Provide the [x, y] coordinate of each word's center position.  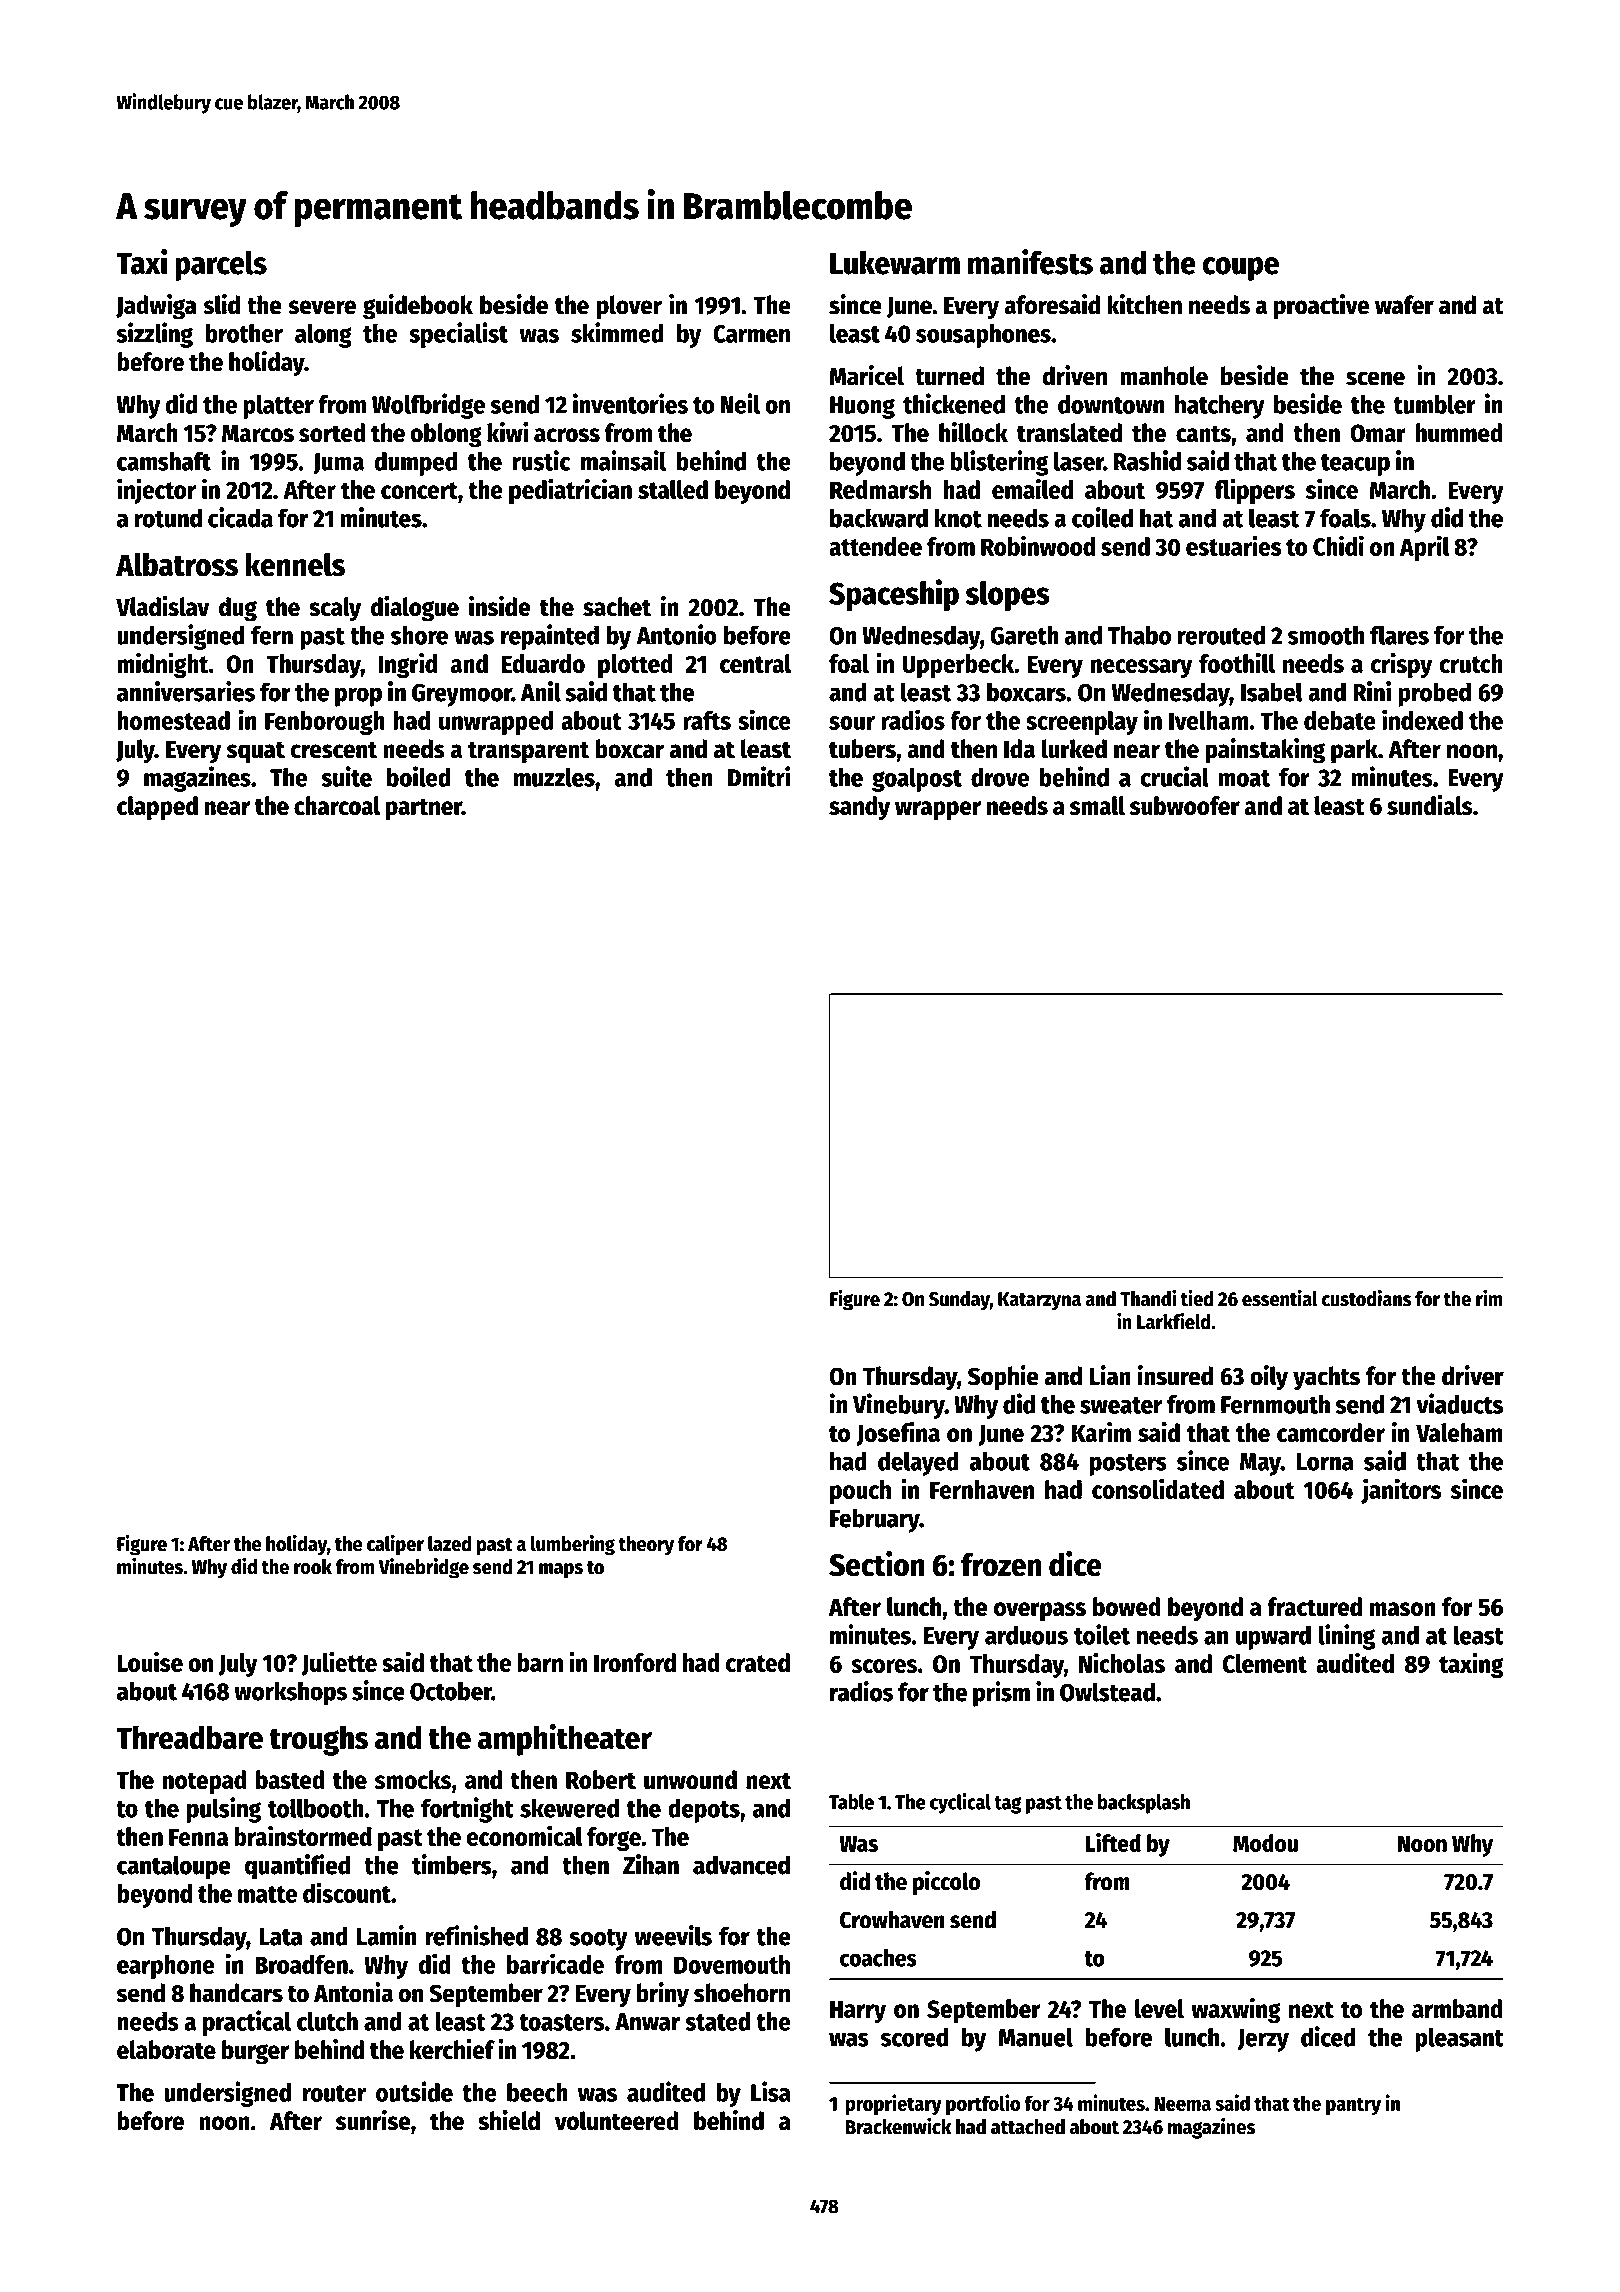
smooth [1326, 635]
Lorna [1325, 1462]
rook [313, 1567]
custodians [1366, 1298]
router [334, 2093]
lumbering [573, 1545]
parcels [221, 266]
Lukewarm [895, 263]
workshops [290, 1693]
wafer [1404, 305]
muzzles [554, 777]
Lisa [771, 2091]
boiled [418, 776]
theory [646, 1546]
